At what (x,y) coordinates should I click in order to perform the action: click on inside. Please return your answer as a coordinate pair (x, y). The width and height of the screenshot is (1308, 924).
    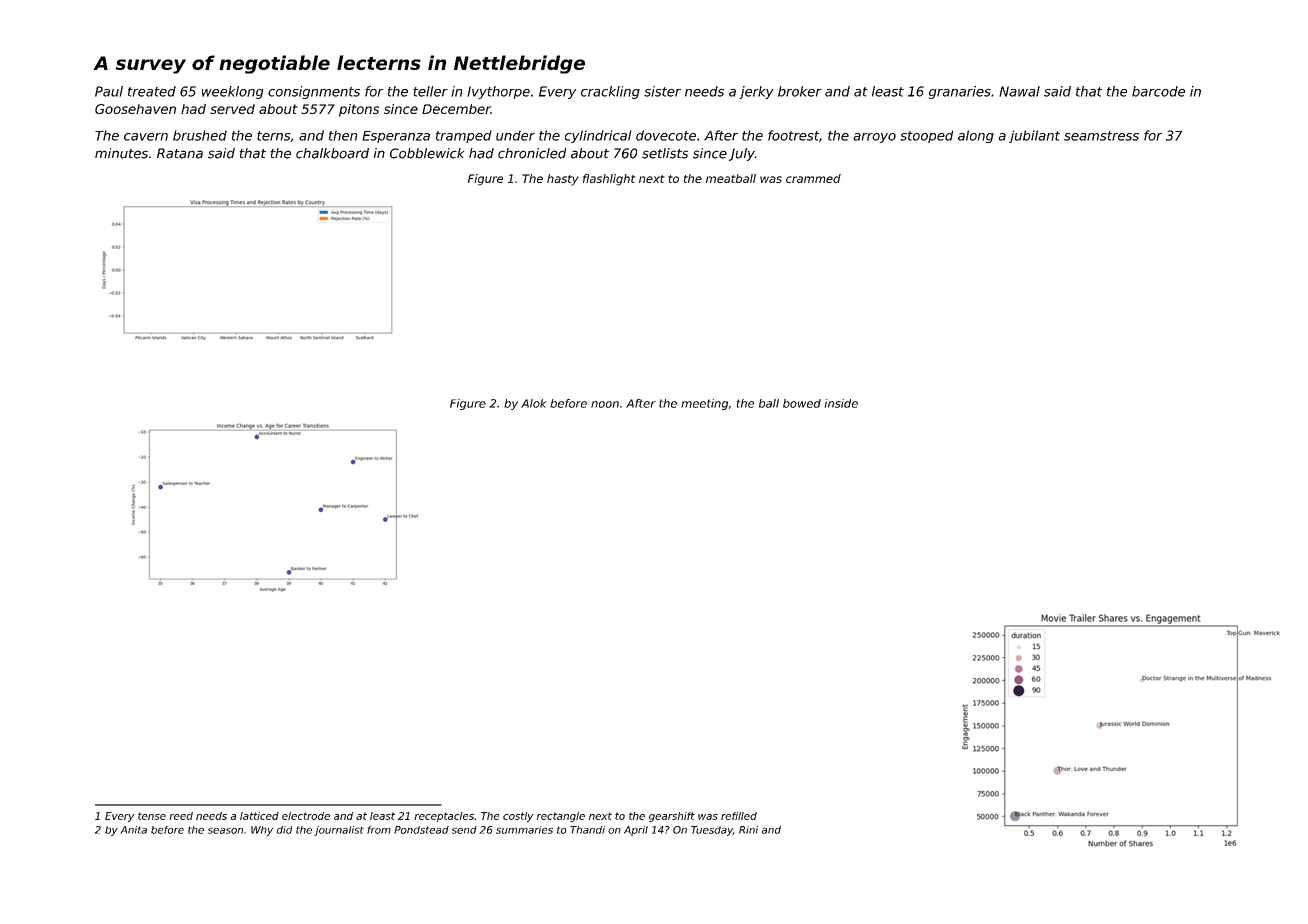
    Looking at the image, I should click on (841, 403).
